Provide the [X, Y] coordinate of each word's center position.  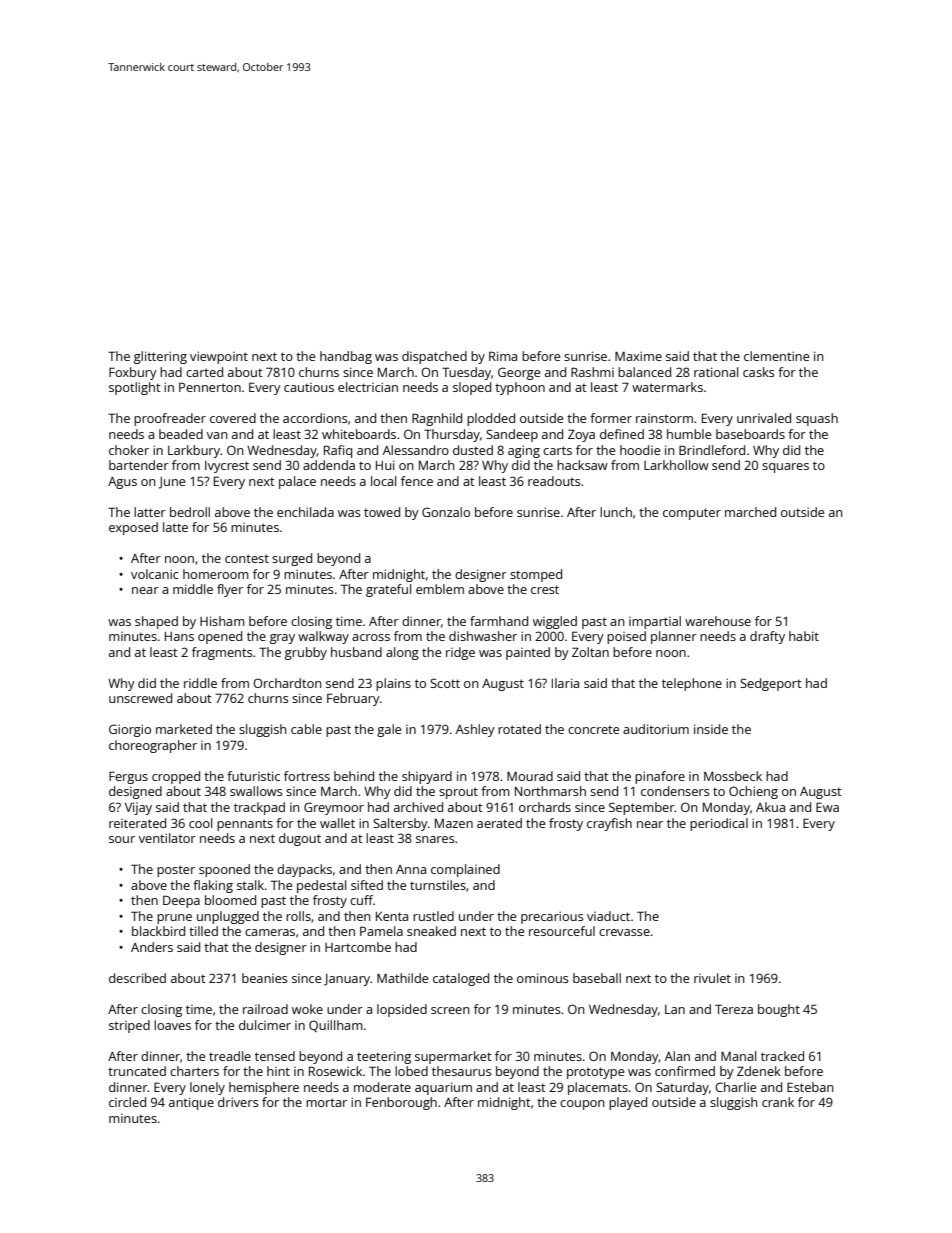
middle [193, 589]
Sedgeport [771, 684]
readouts [554, 481]
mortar [326, 1102]
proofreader [170, 419]
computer [692, 514]
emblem [440, 589]
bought [779, 1010]
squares [785, 468]
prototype [595, 1073]
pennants [245, 825]
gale [389, 730]
